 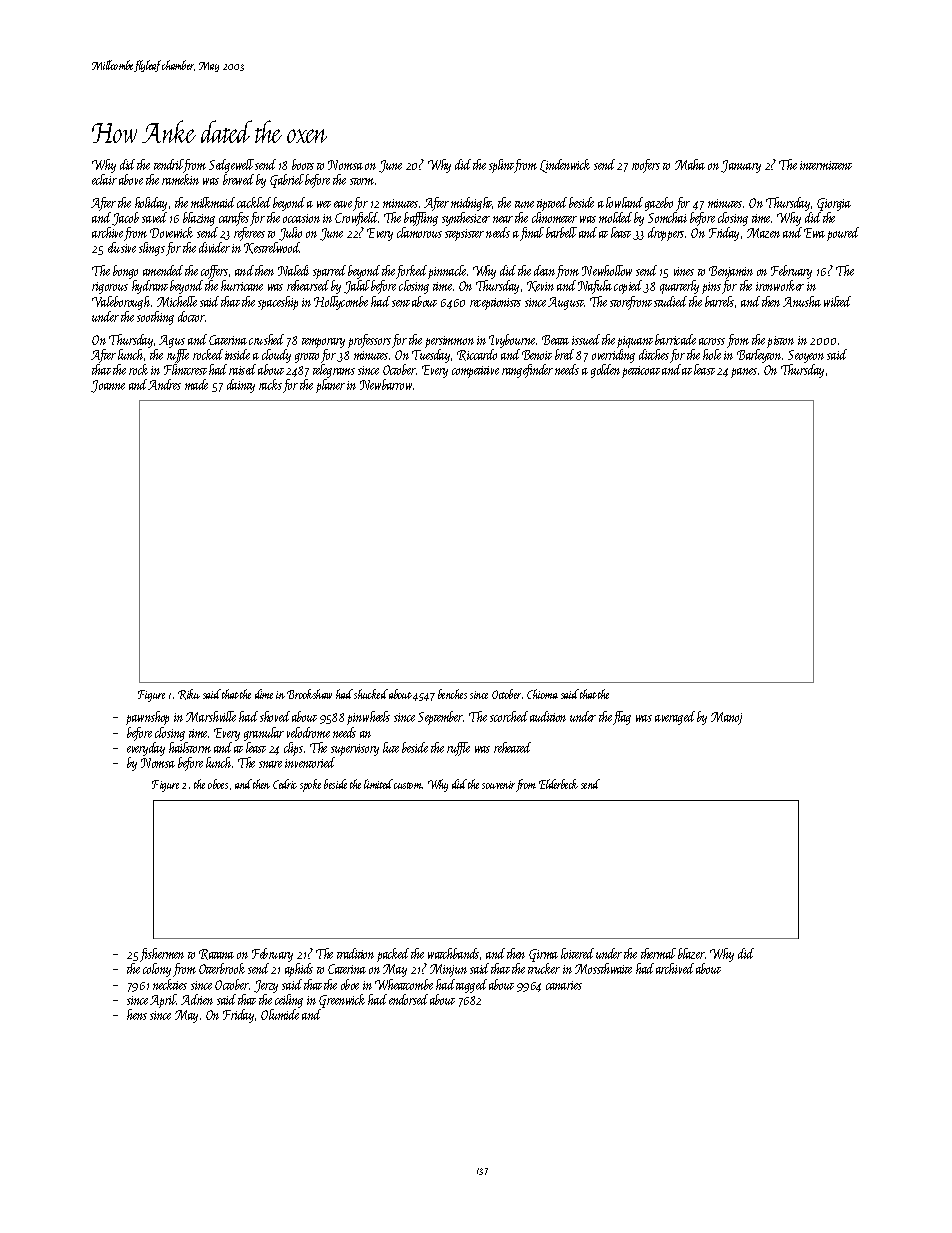 What do you see at coordinates (303, 164) in the screenshot?
I see `boots` at bounding box center [303, 164].
